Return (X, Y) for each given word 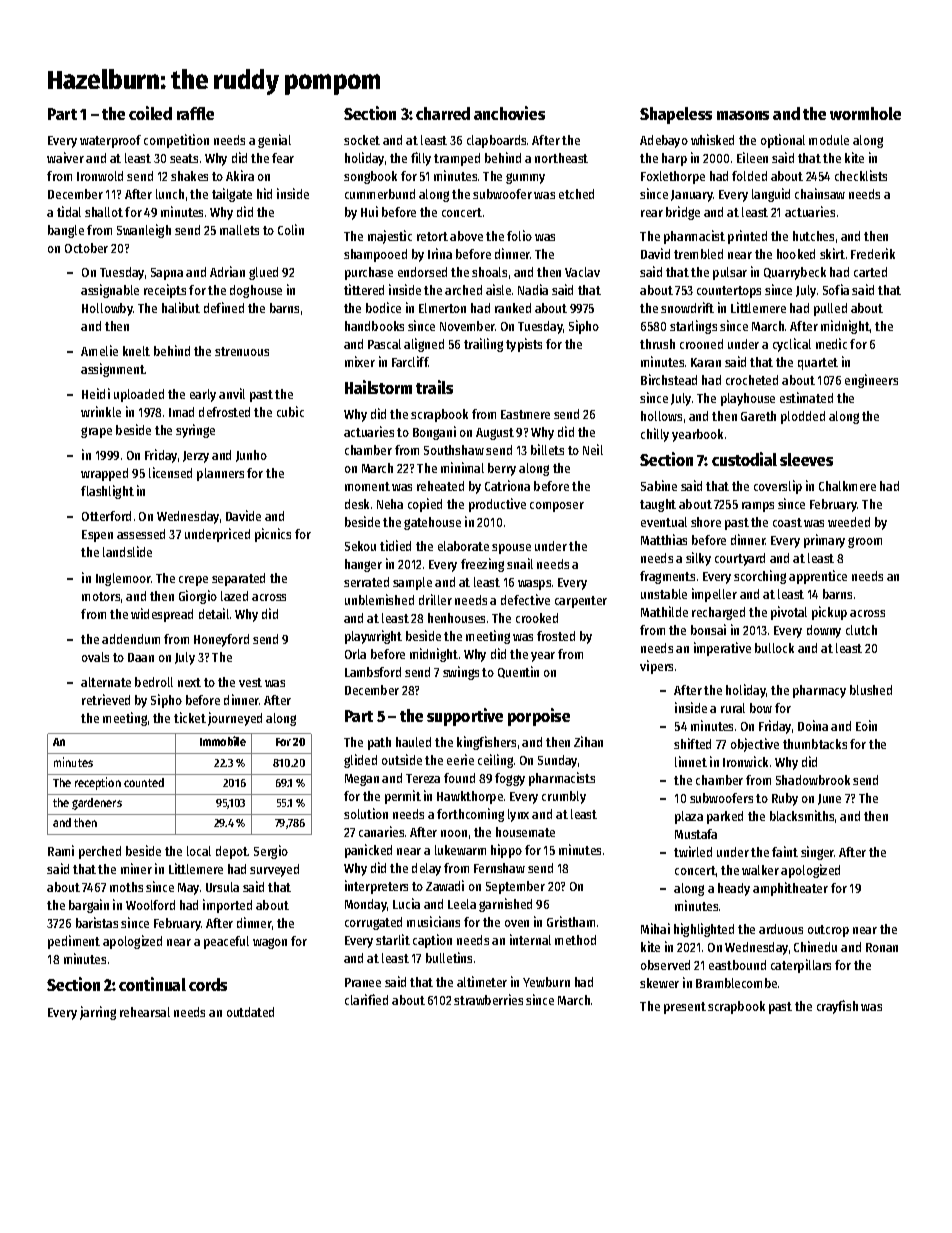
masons (743, 115)
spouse (511, 549)
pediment (74, 942)
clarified (366, 999)
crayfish (837, 1007)
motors (101, 596)
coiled (150, 113)
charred (443, 113)
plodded (803, 417)
